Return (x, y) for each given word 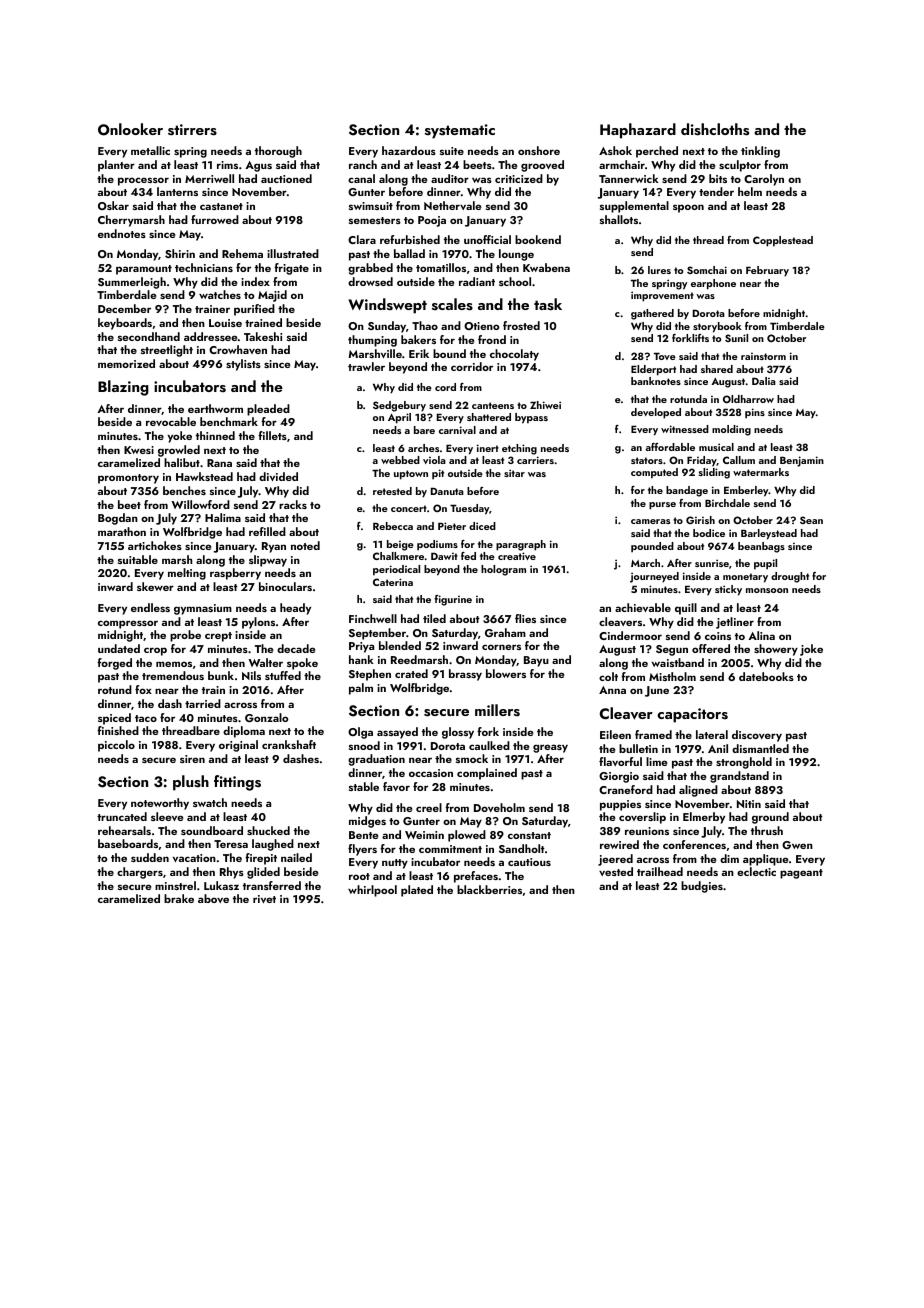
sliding (714, 473)
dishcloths (715, 129)
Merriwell (209, 178)
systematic (460, 131)
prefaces (476, 877)
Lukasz (221, 885)
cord (445, 387)
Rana (219, 463)
